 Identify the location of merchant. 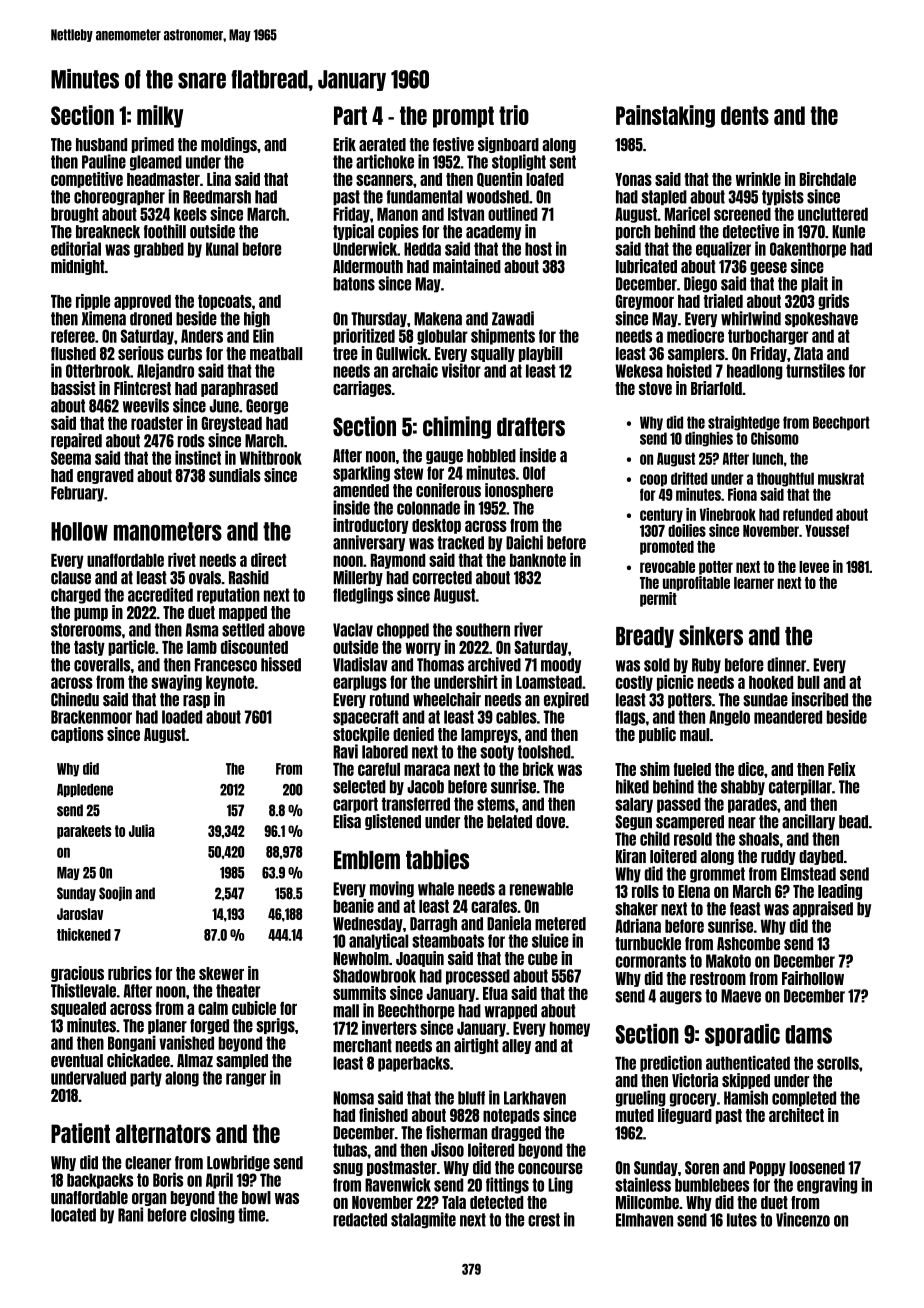
(362, 1046).
